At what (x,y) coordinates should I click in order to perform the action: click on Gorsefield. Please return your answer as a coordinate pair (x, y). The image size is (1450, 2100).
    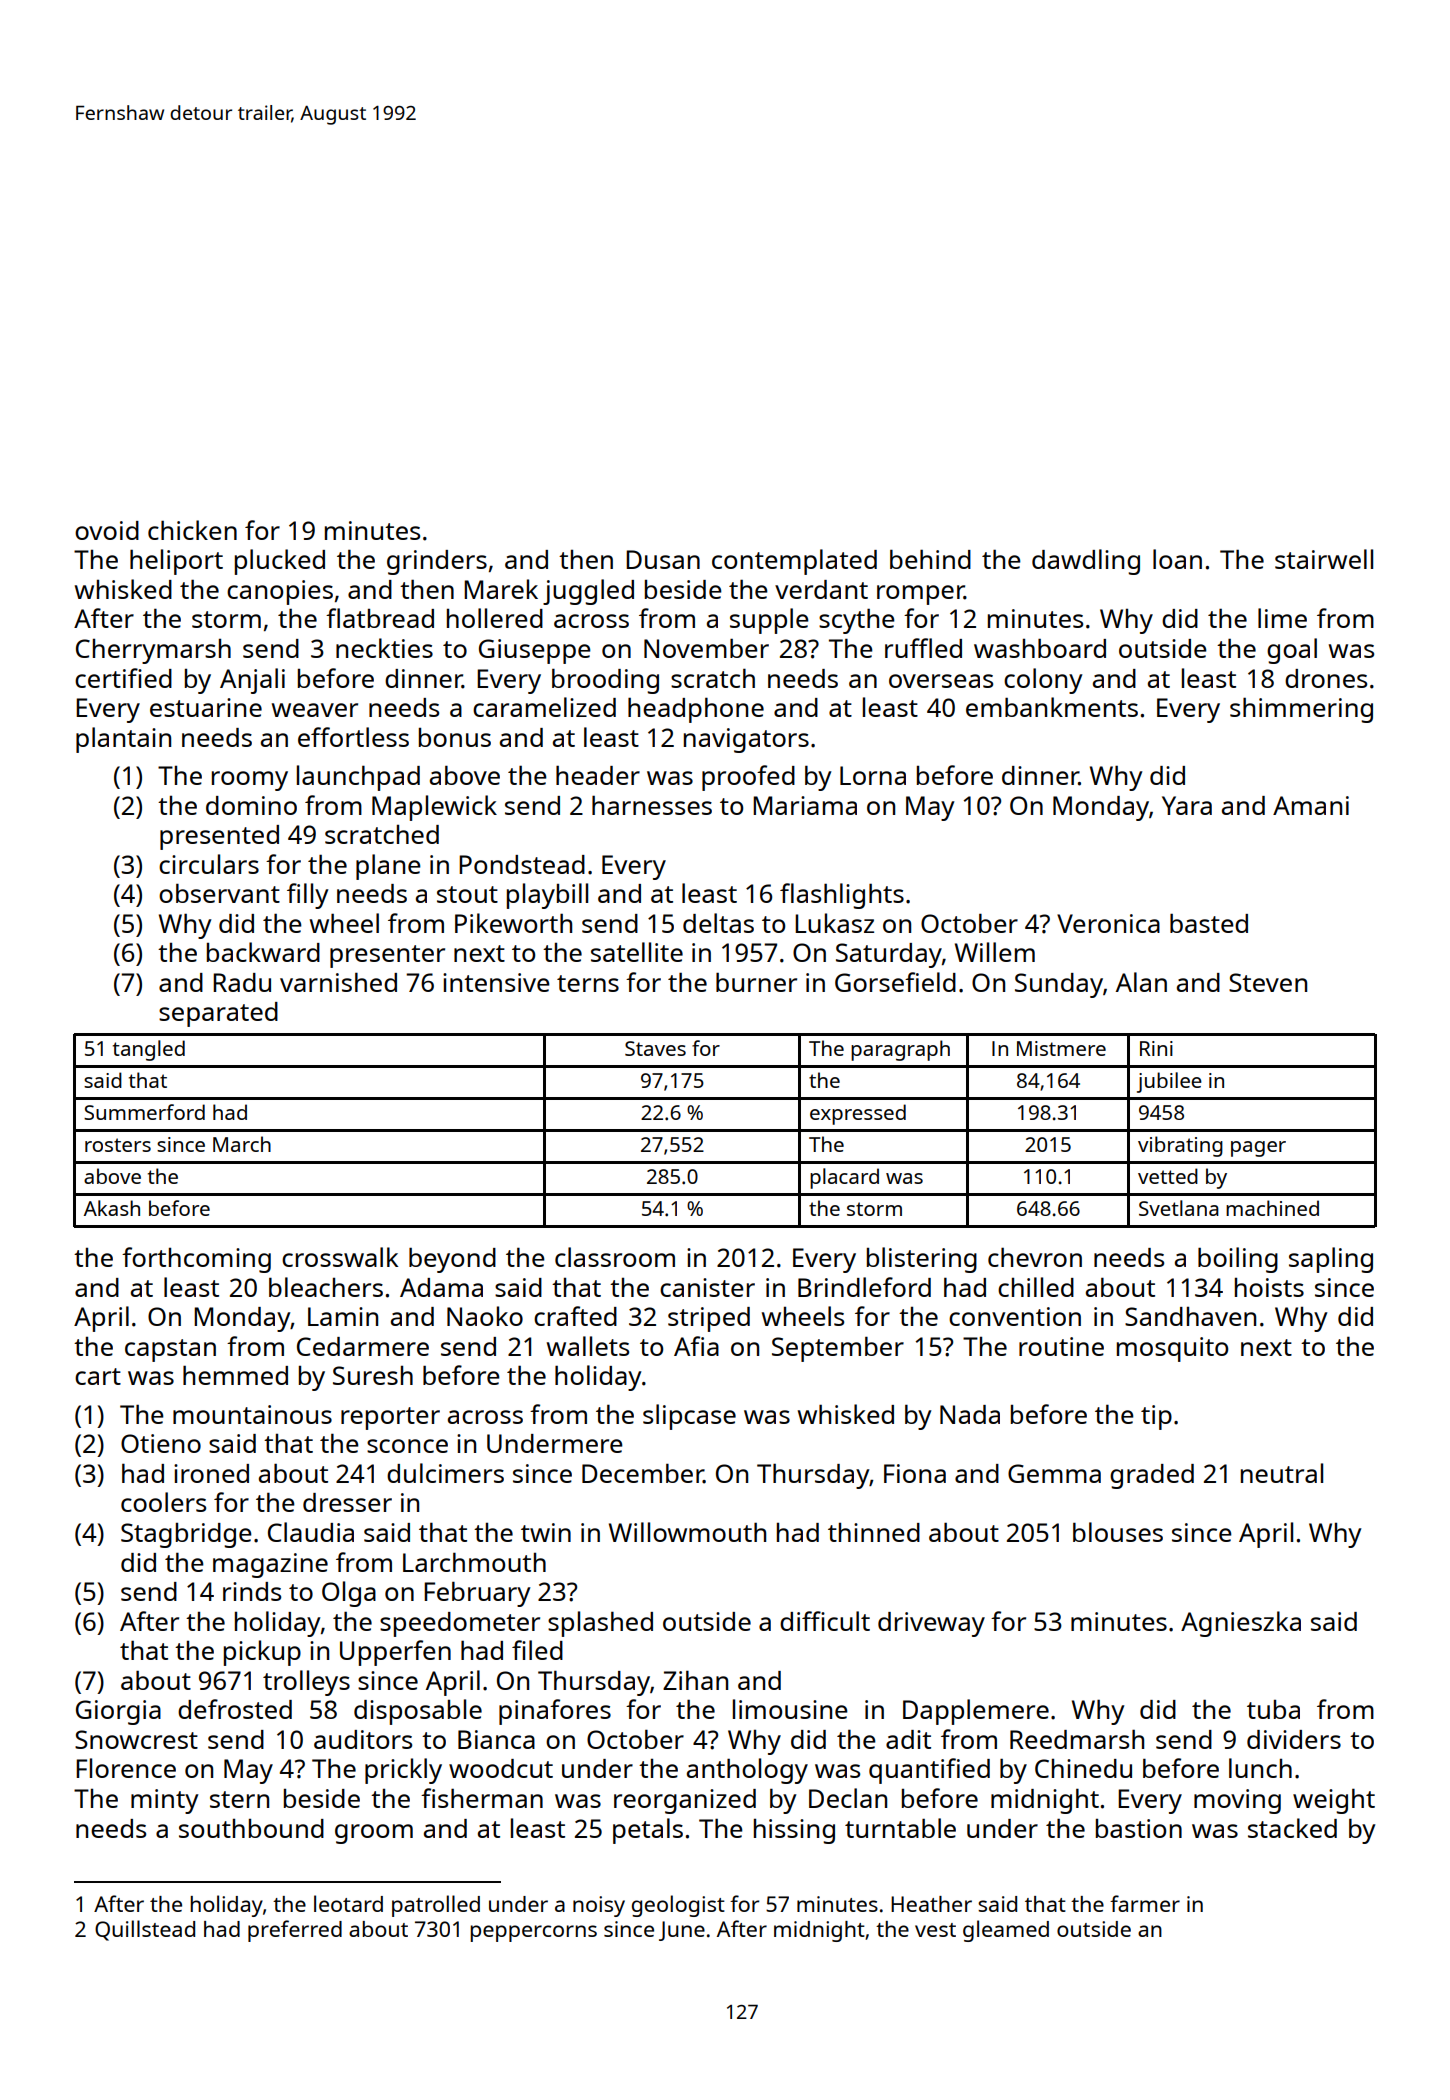
    Looking at the image, I should click on (895, 982).
